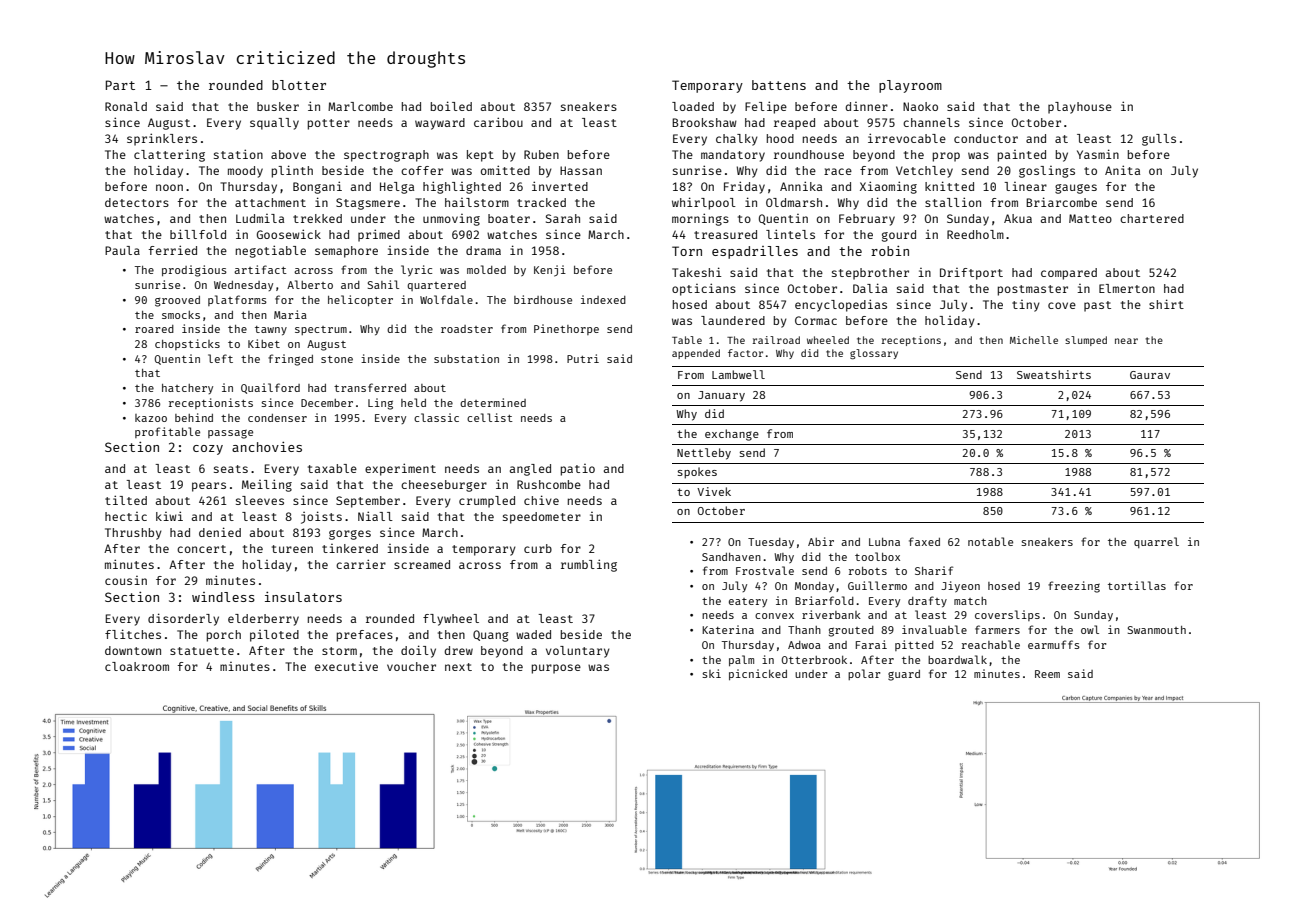 The width and height of the screenshot is (1308, 924). I want to click on Ronald, so click(126, 106).
